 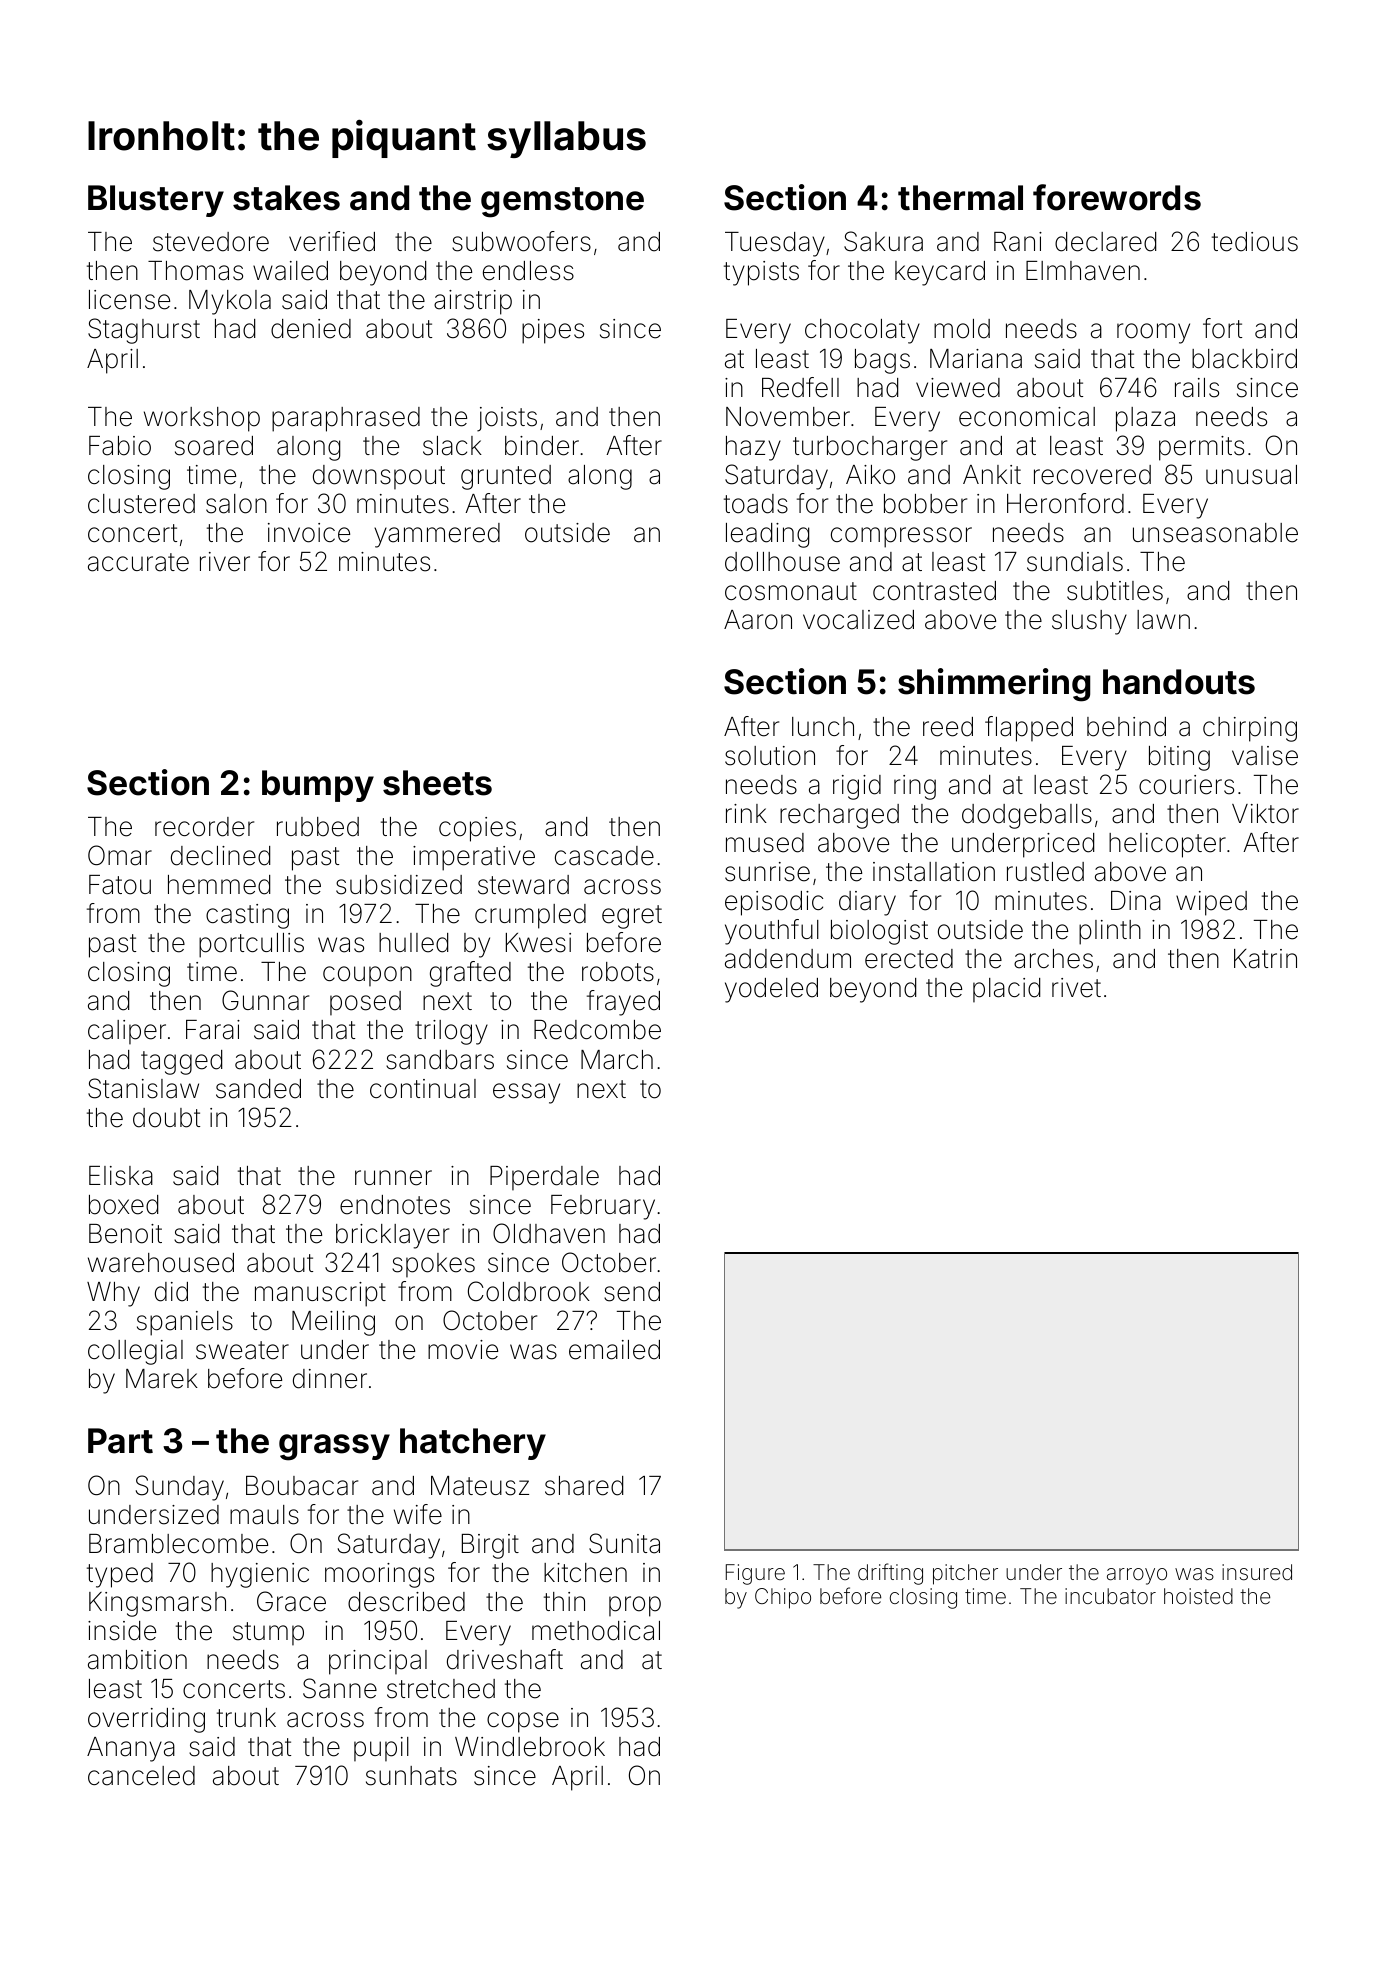 I want to click on sunhats, so click(x=411, y=1776).
